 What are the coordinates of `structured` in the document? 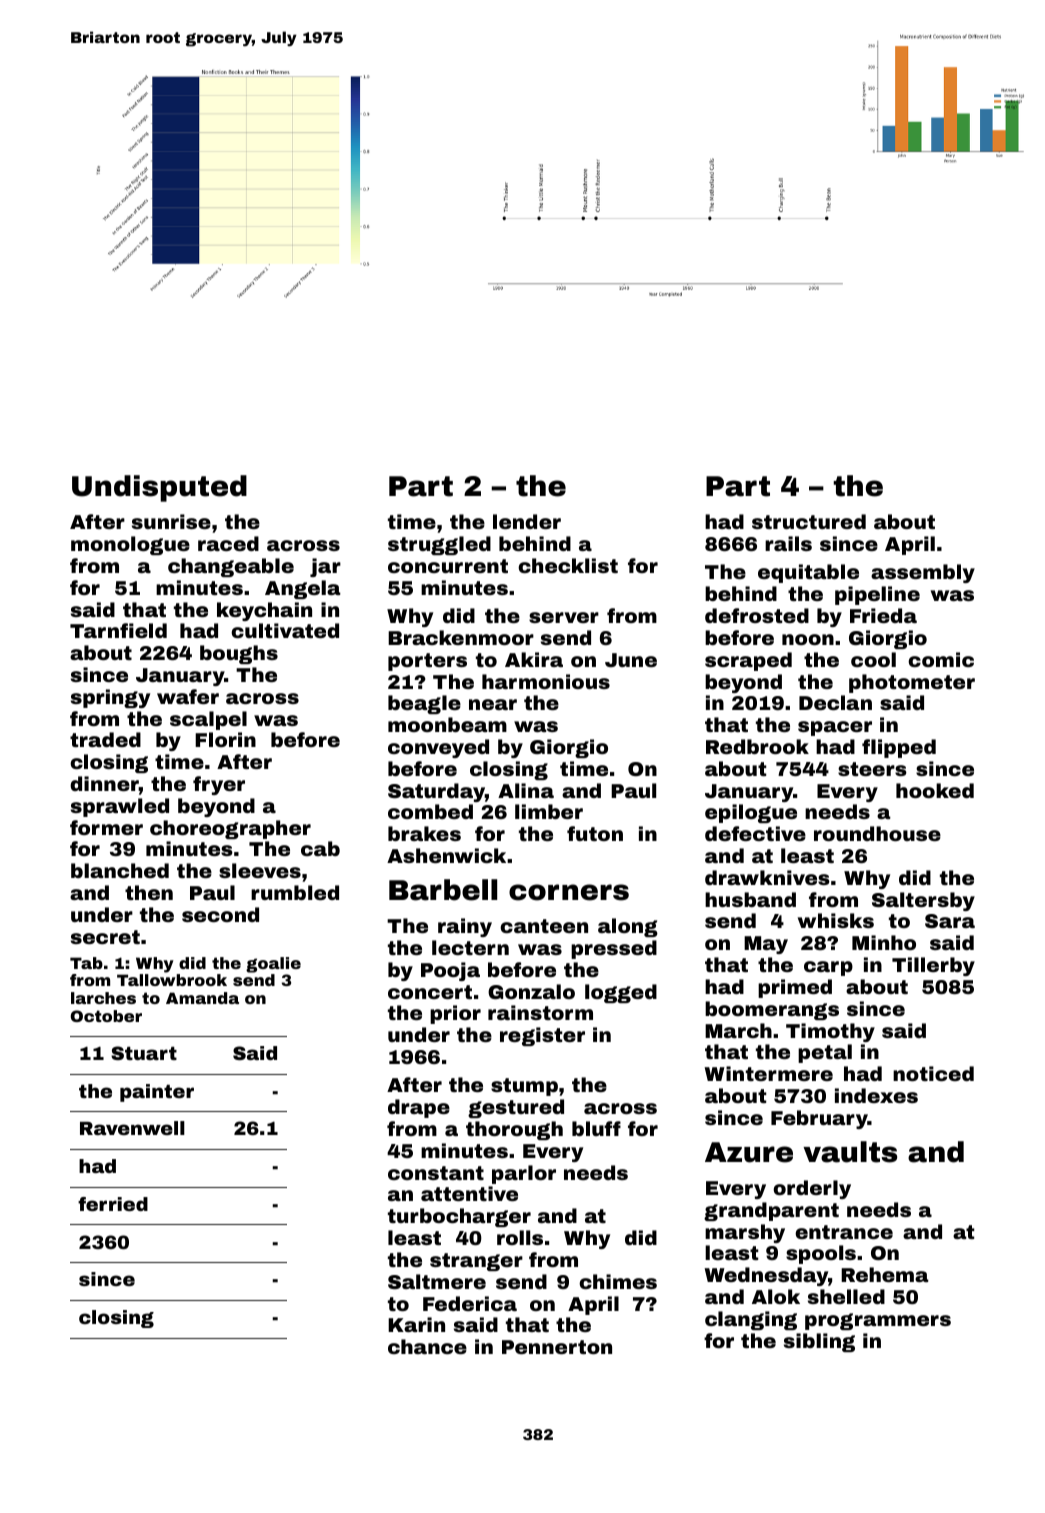 It's located at (809, 521).
